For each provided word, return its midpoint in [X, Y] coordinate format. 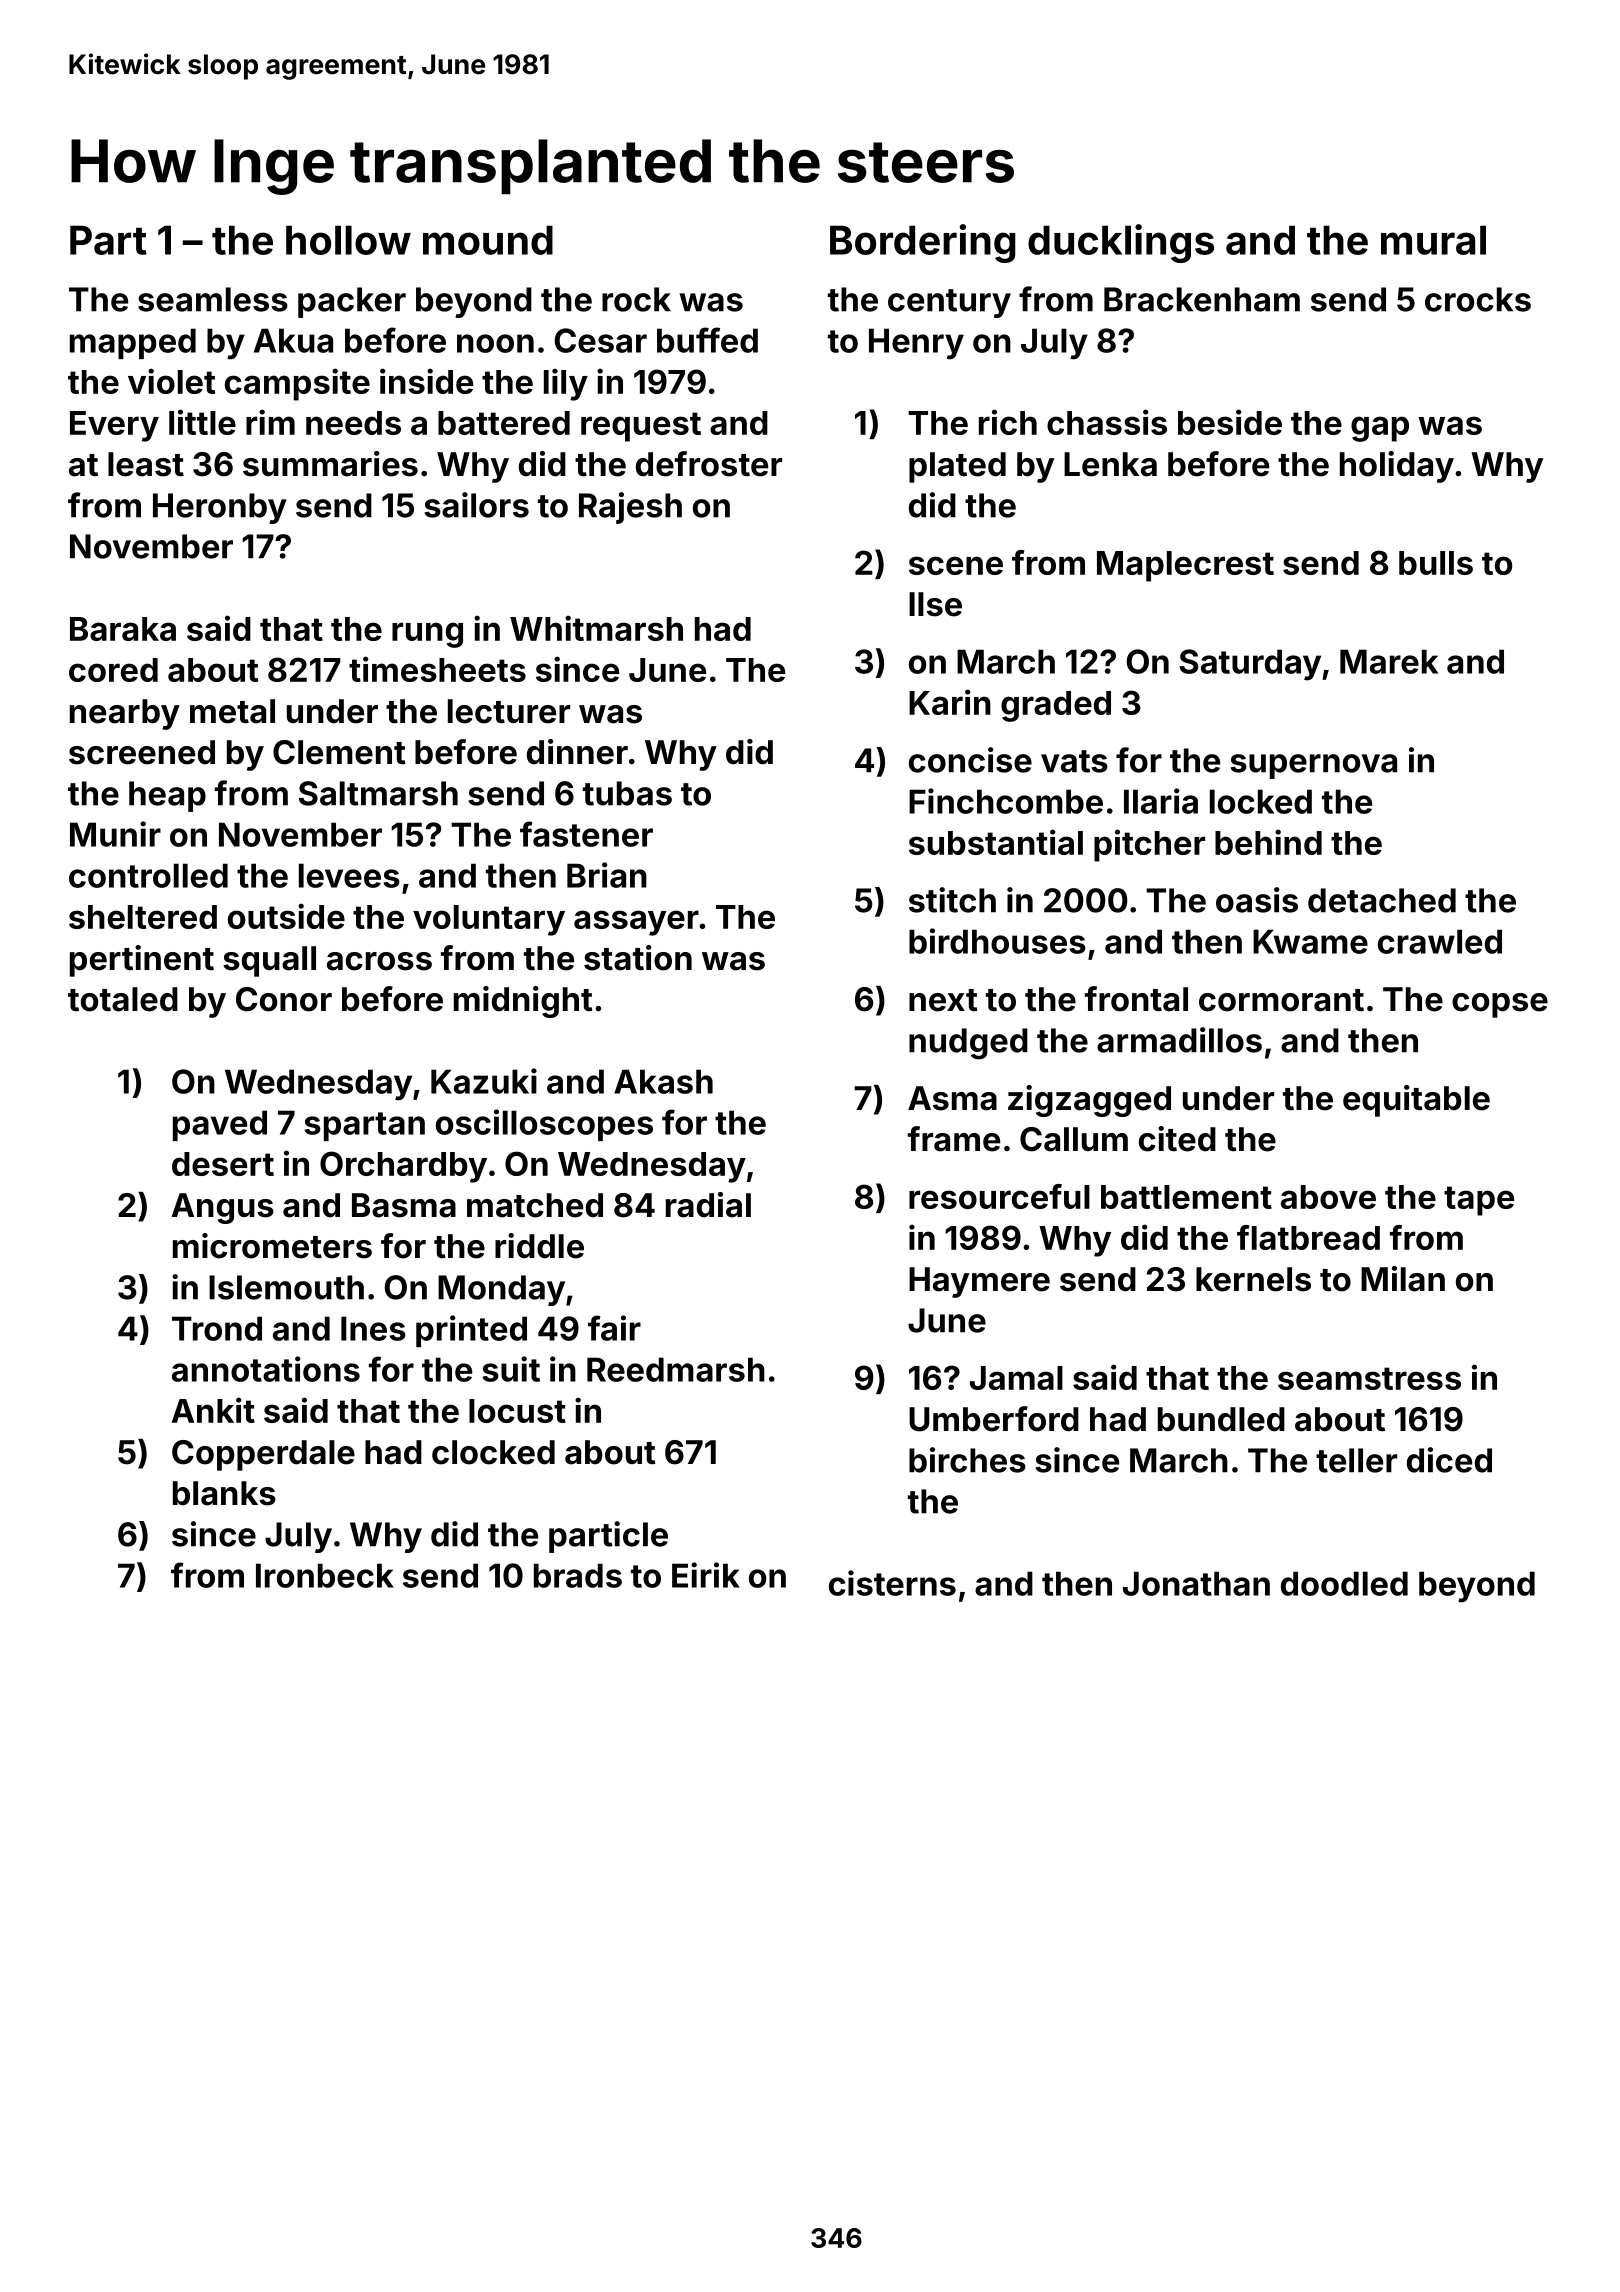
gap [1380, 429]
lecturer [509, 711]
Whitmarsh [596, 628]
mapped [133, 343]
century [949, 303]
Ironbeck [325, 1575]
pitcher [1149, 845]
